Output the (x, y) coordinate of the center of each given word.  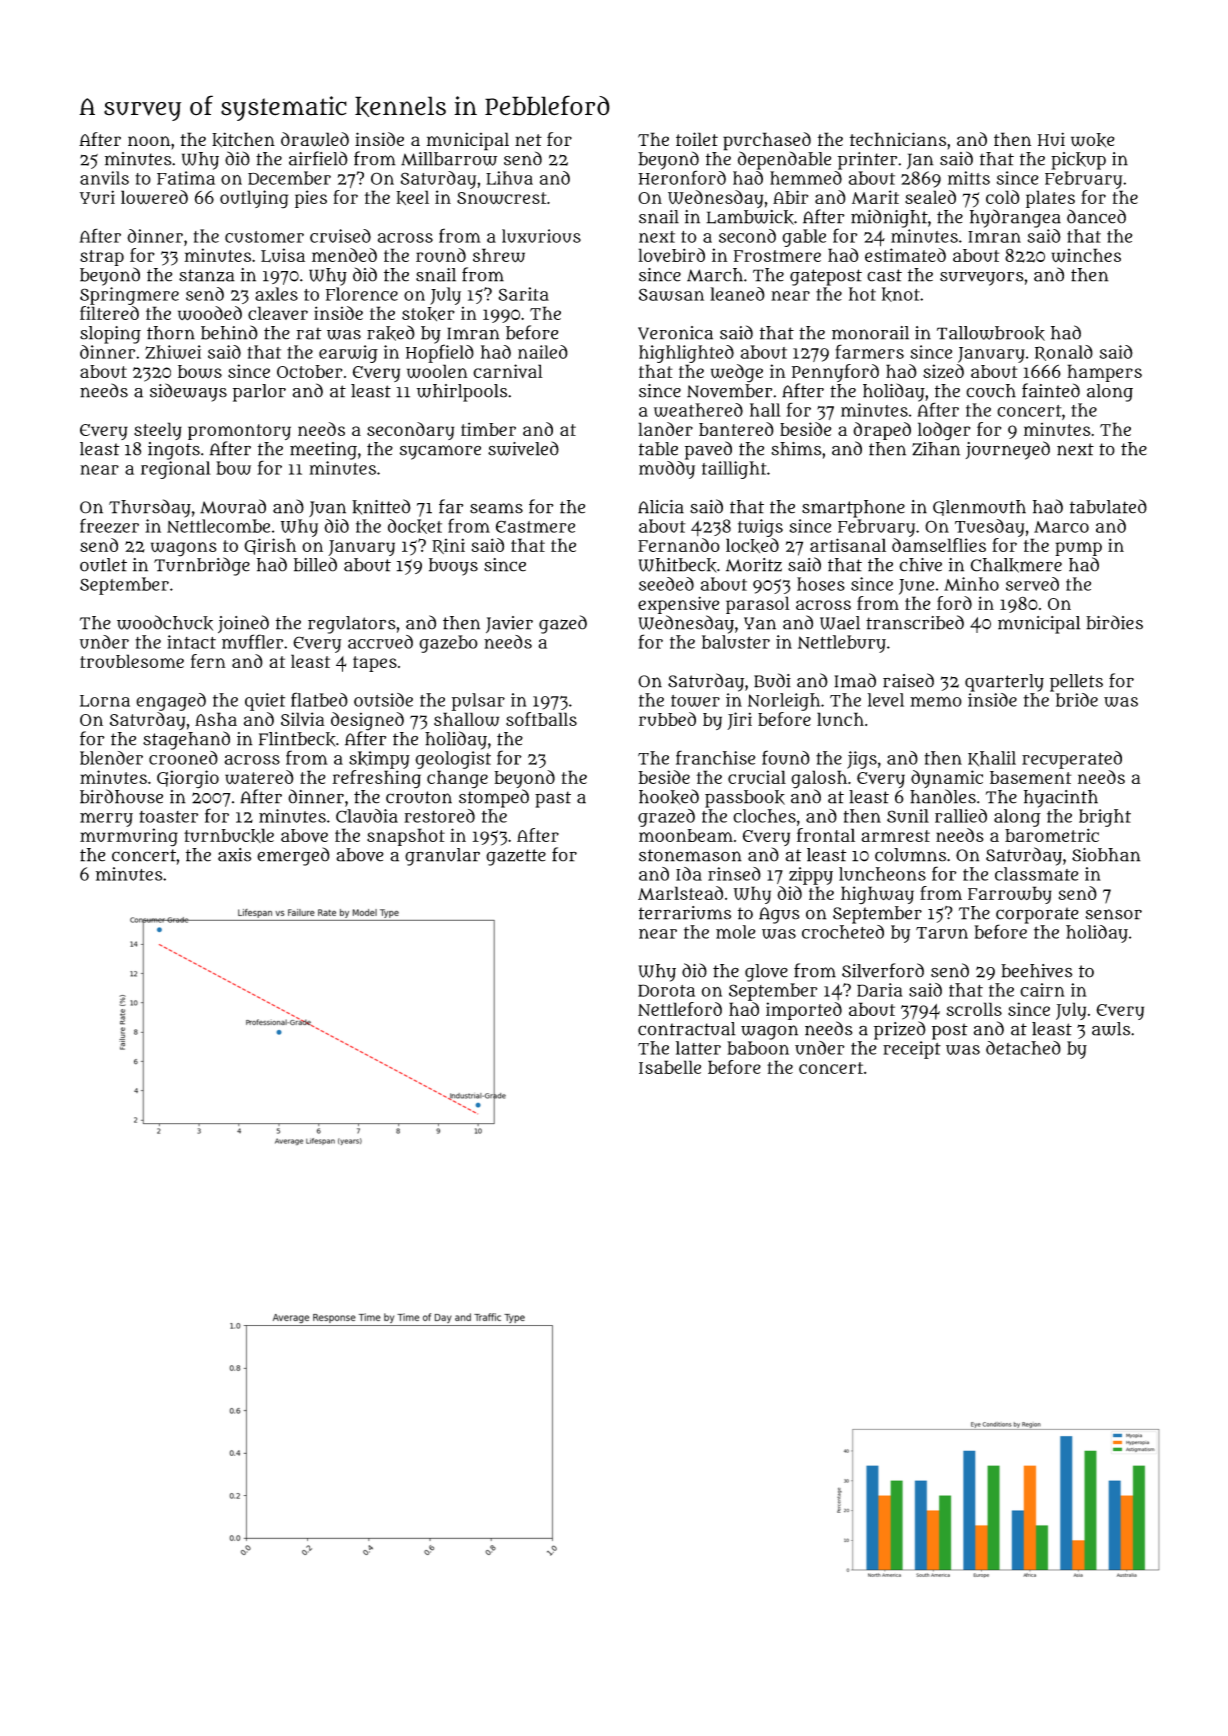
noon (149, 141)
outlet (103, 565)
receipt (912, 1050)
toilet (697, 139)
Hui (1051, 139)
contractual (687, 1029)
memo (936, 701)
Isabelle (670, 1067)
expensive (679, 605)
